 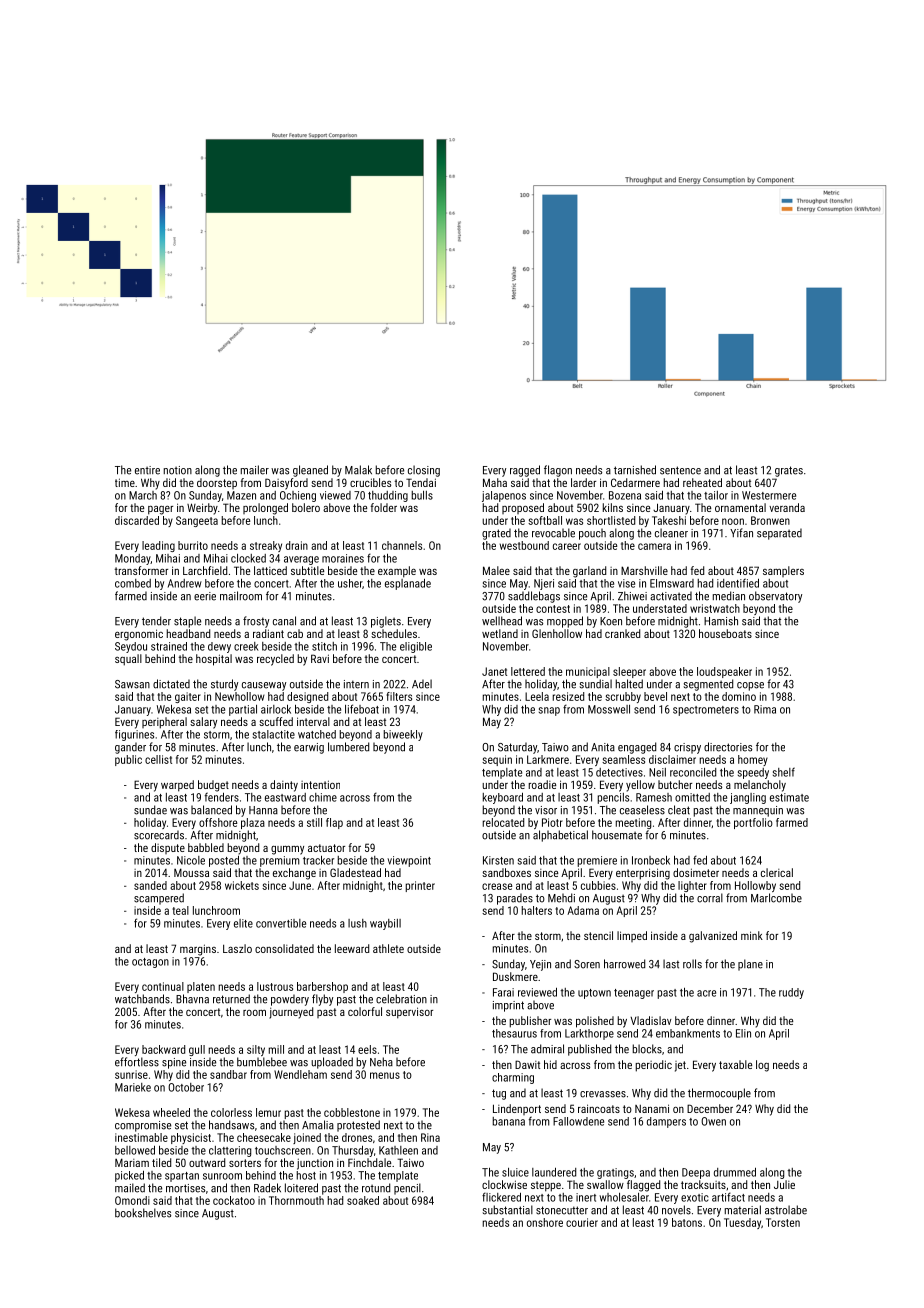 I want to click on Takeshi, so click(x=669, y=520).
